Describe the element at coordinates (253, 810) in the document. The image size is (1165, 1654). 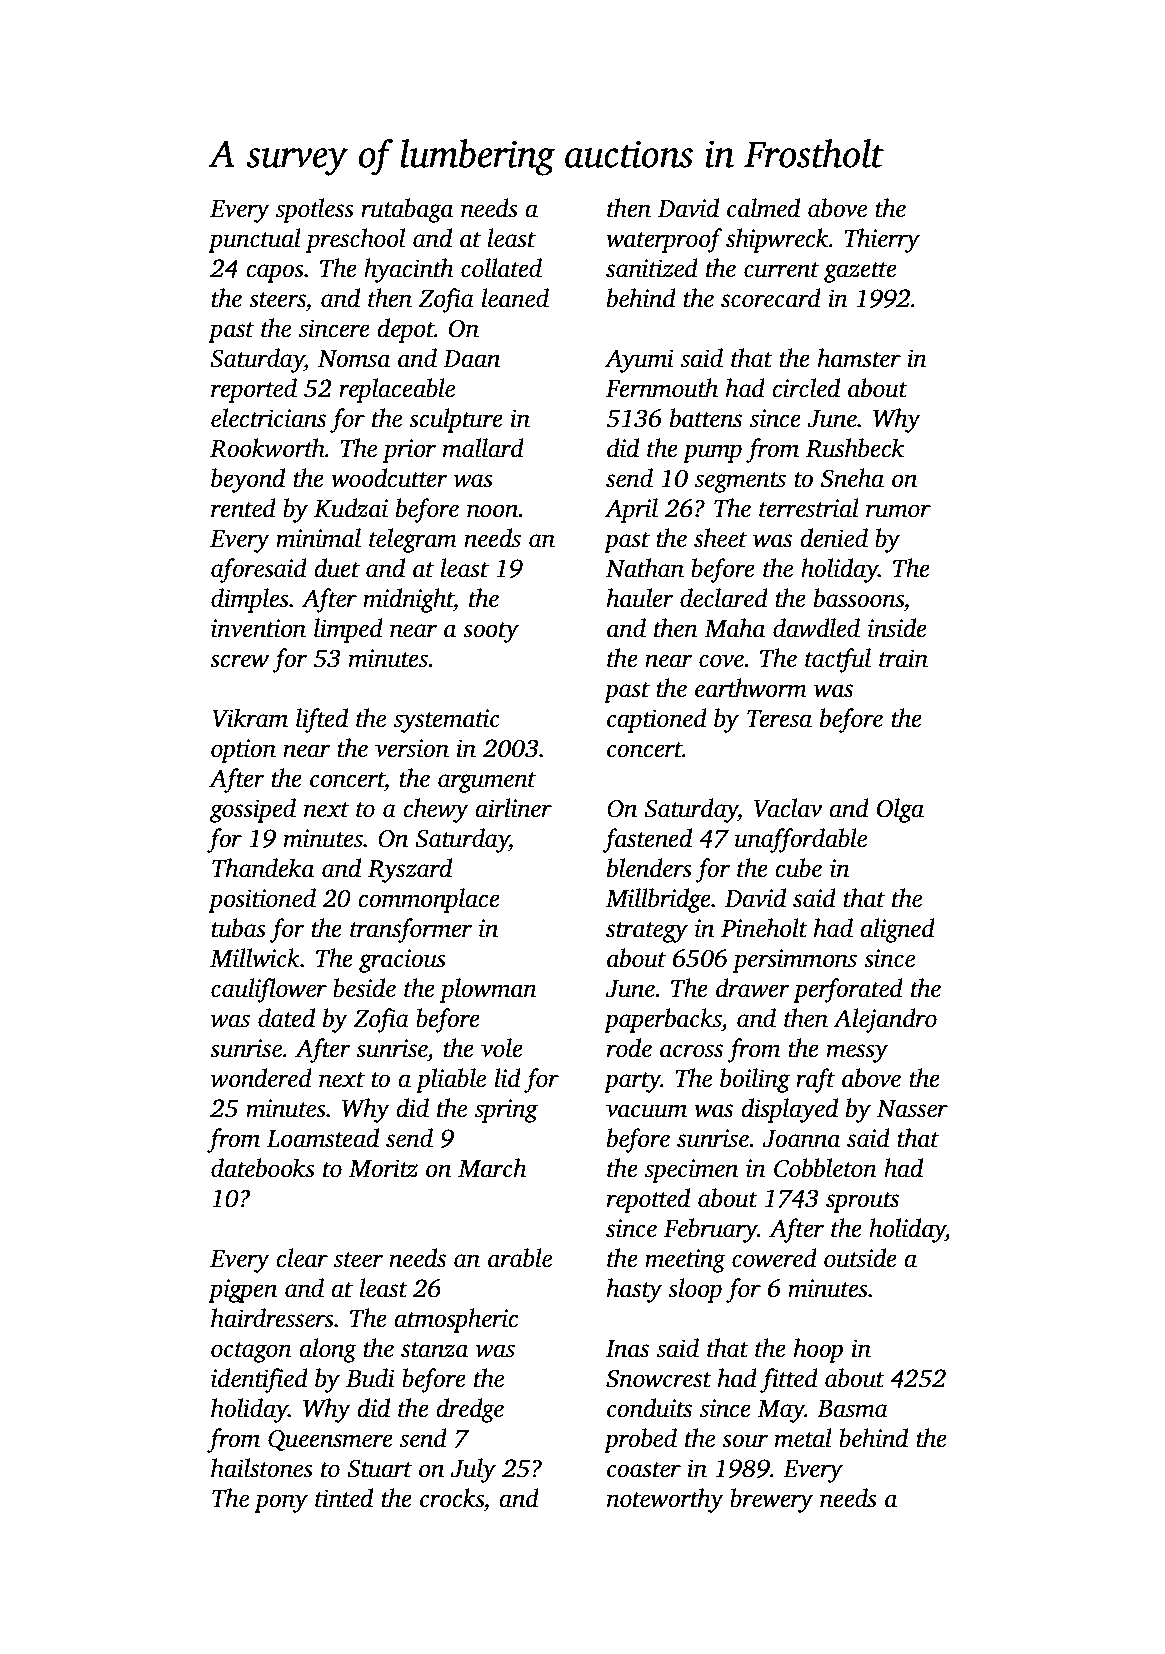
I see `gossiped` at that location.
